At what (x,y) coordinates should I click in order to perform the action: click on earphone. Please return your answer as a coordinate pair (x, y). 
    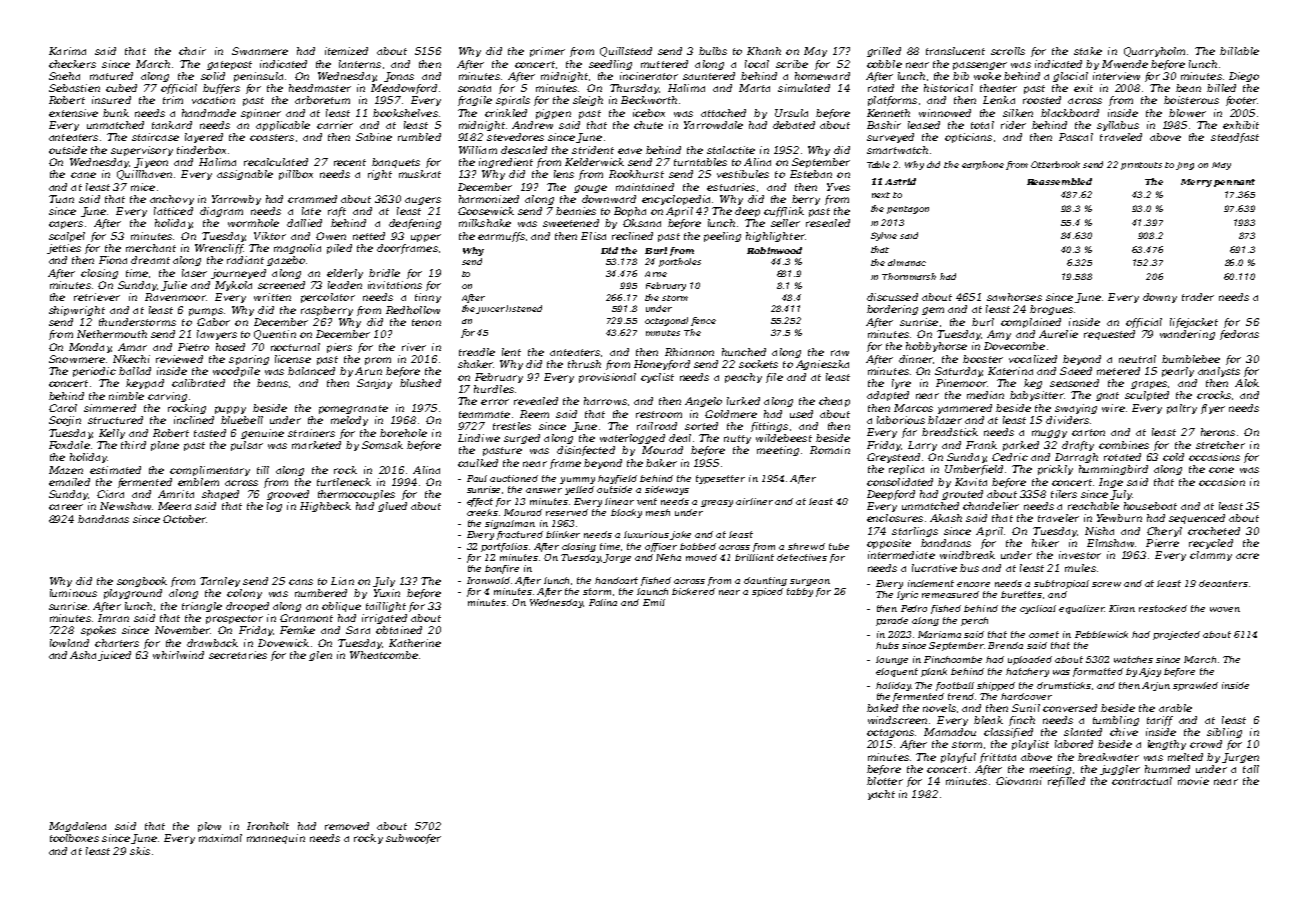
    Looking at the image, I should click on (983, 165).
